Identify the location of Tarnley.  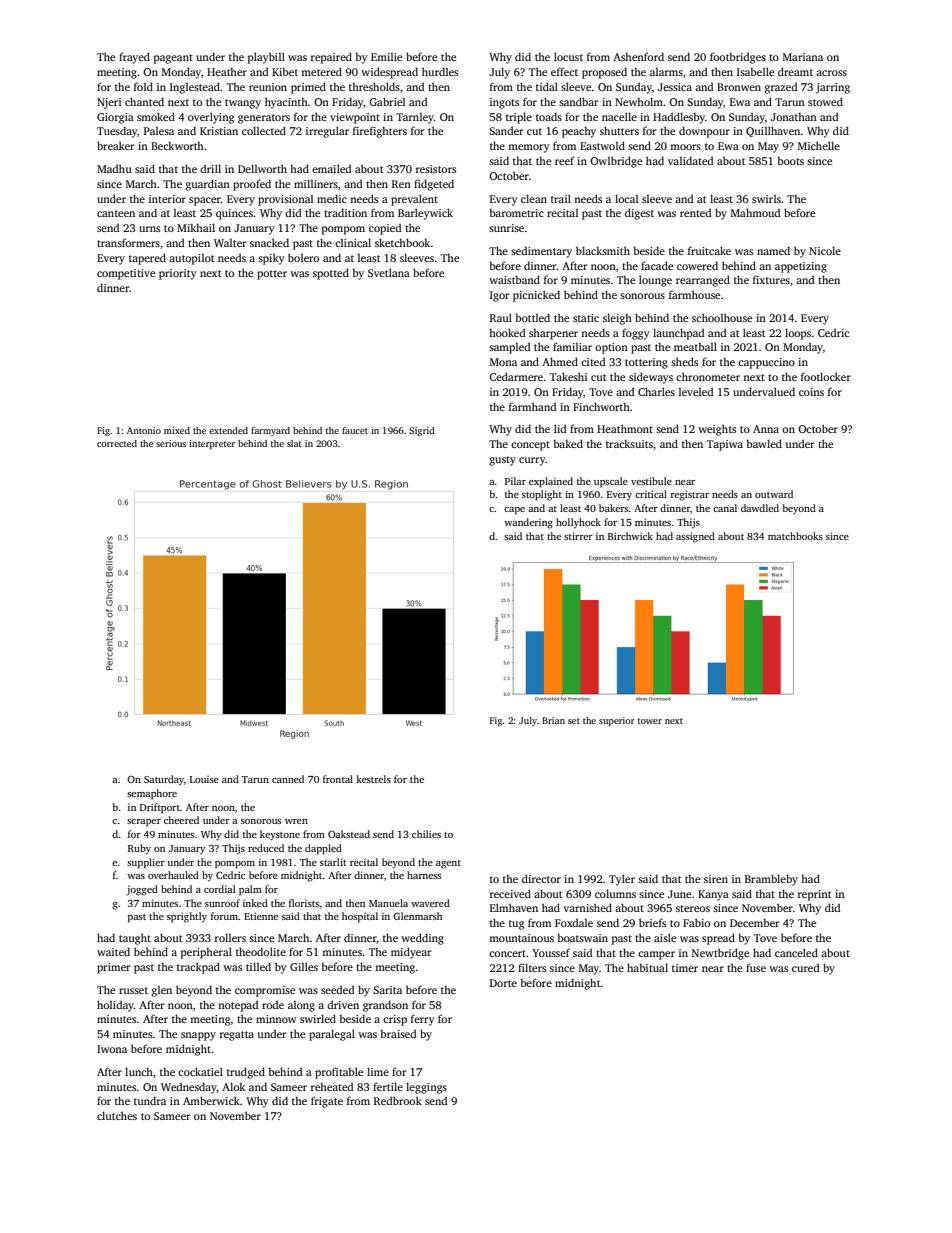
(415, 118).
